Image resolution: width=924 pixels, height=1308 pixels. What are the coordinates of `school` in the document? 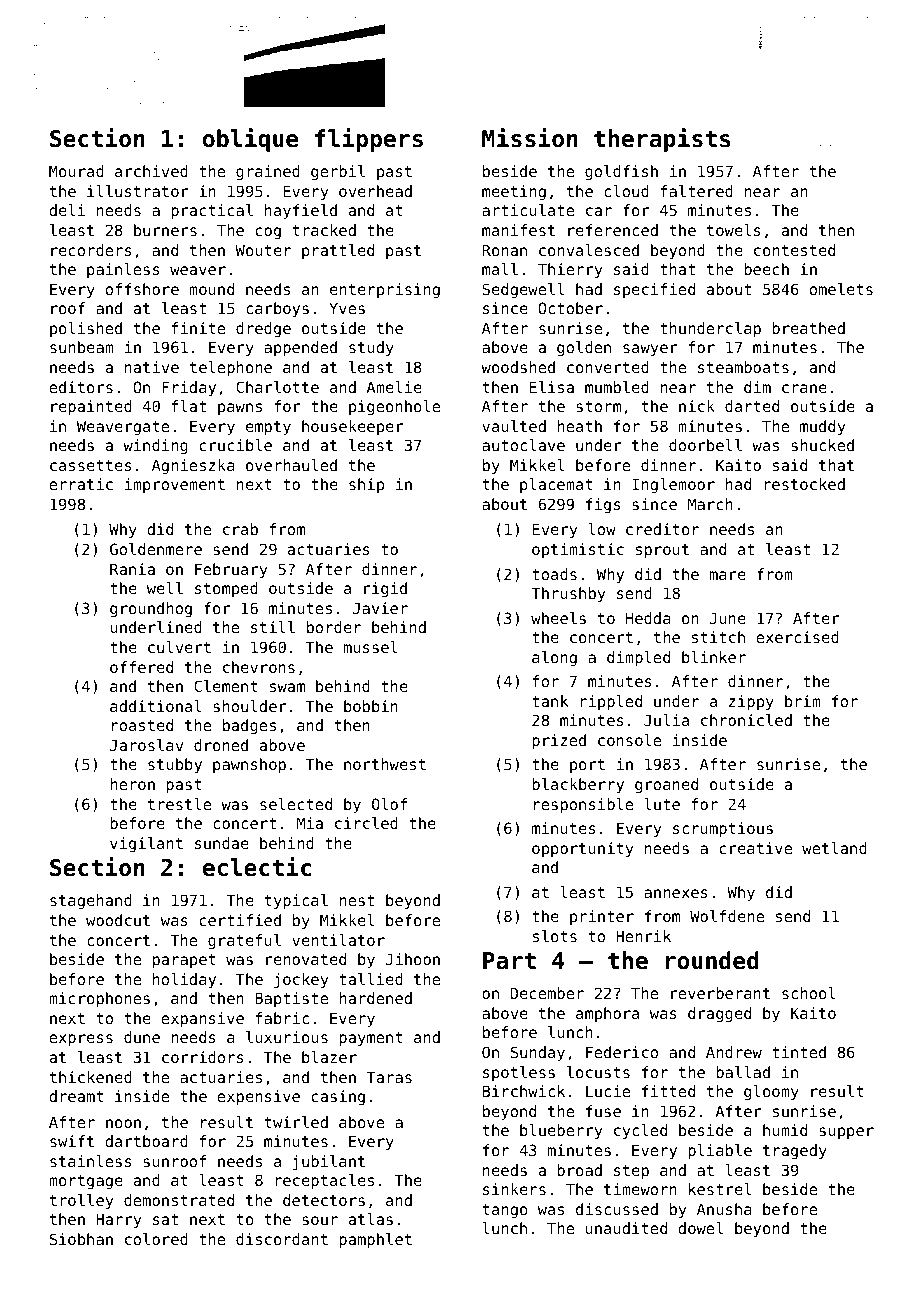 It's located at (808, 993).
